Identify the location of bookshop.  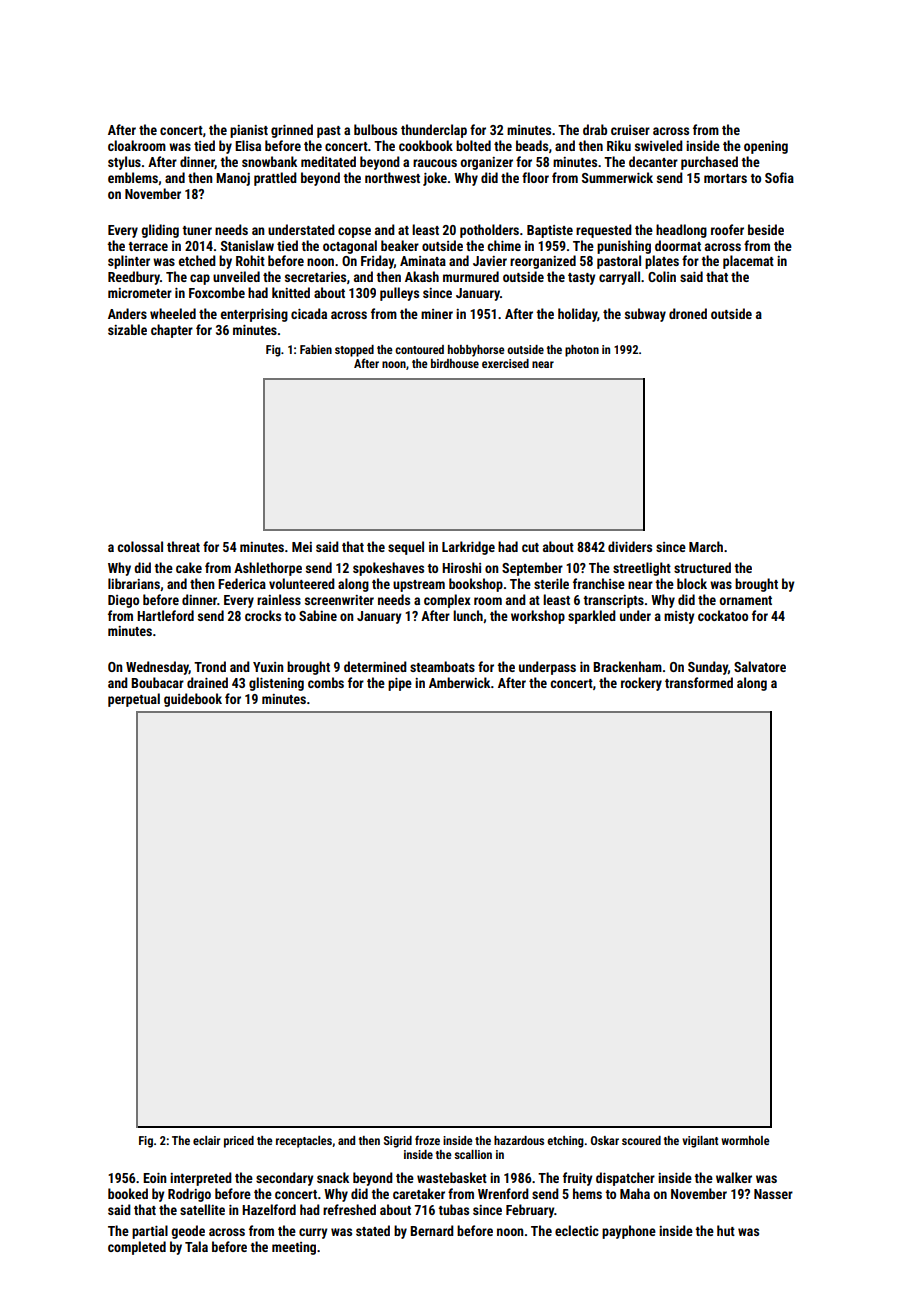
(476, 585).
